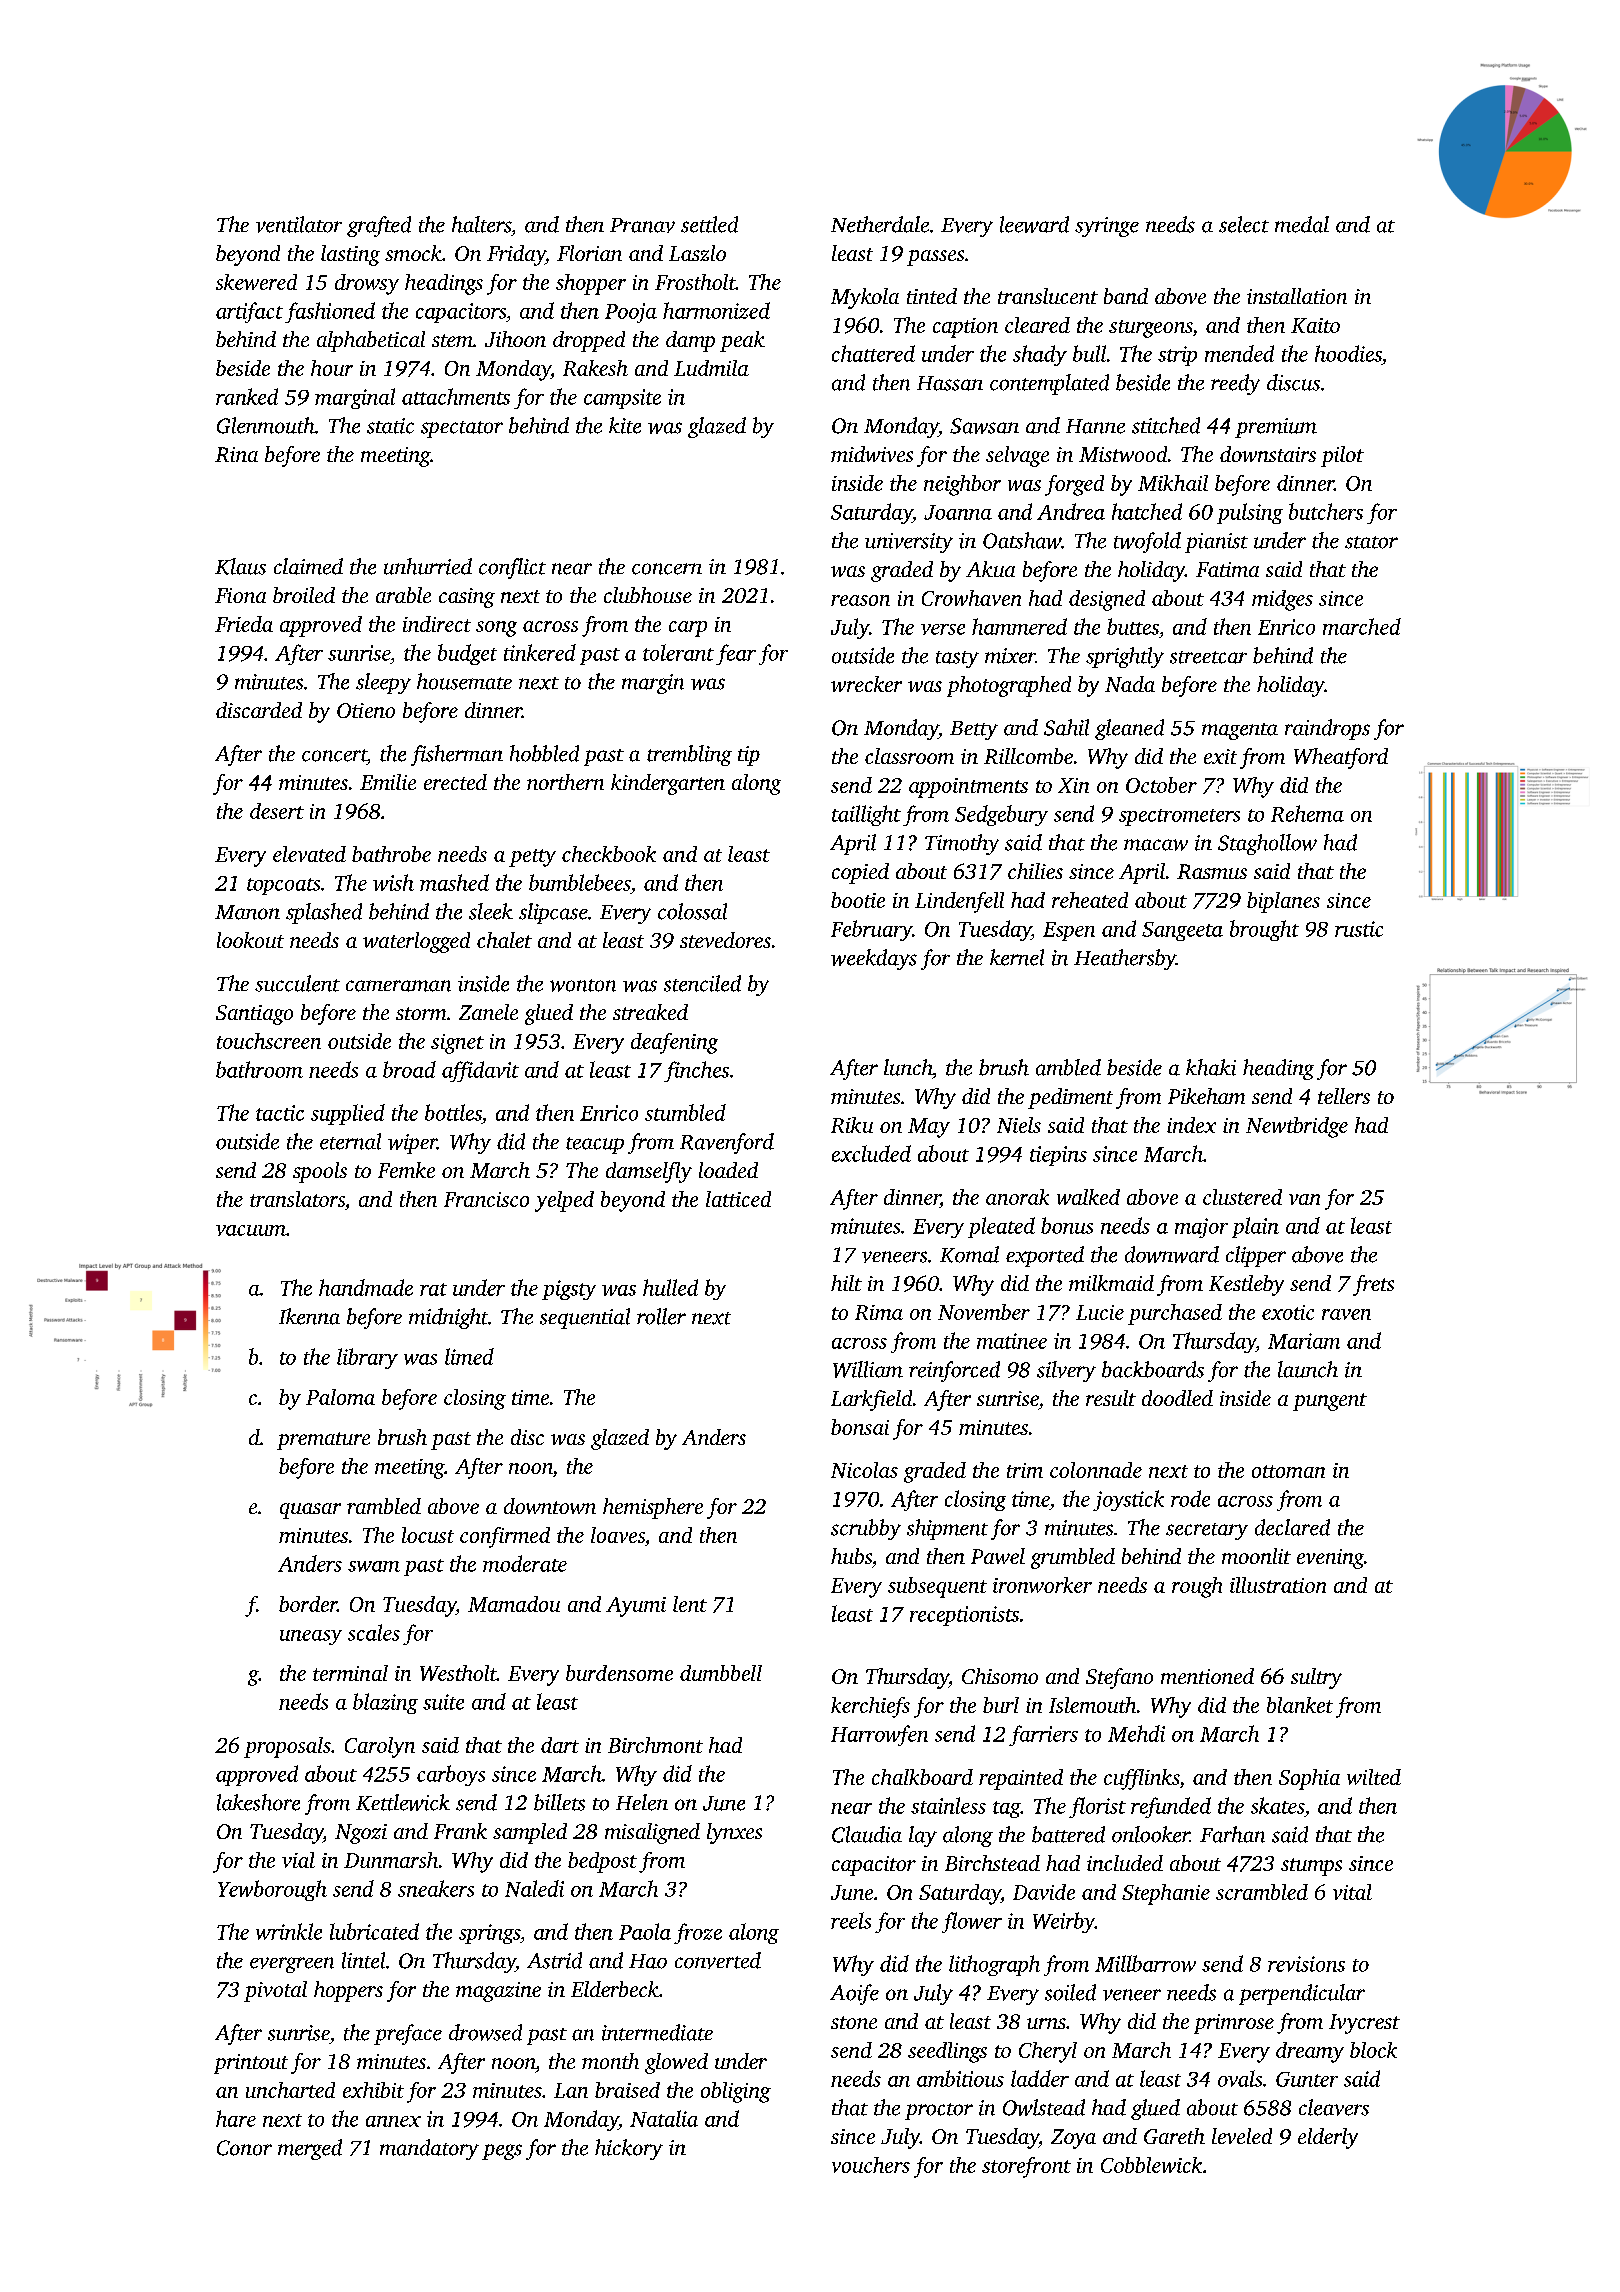 The width and height of the document is (1620, 2292). Describe the element at coordinates (871, 2165) in the document. I see `vouchers` at that location.
